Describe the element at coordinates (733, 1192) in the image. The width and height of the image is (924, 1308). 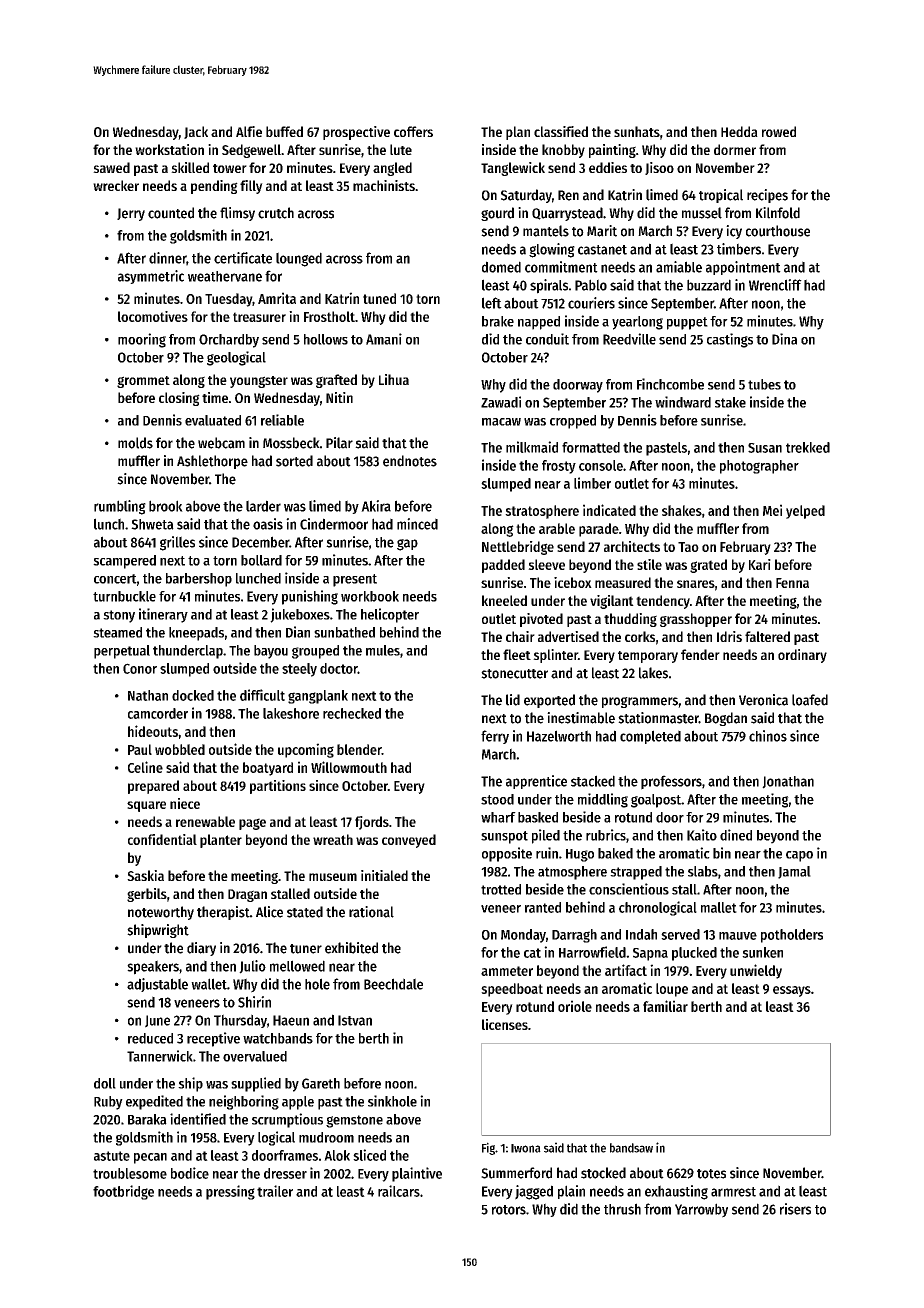
I see `armrest` at that location.
